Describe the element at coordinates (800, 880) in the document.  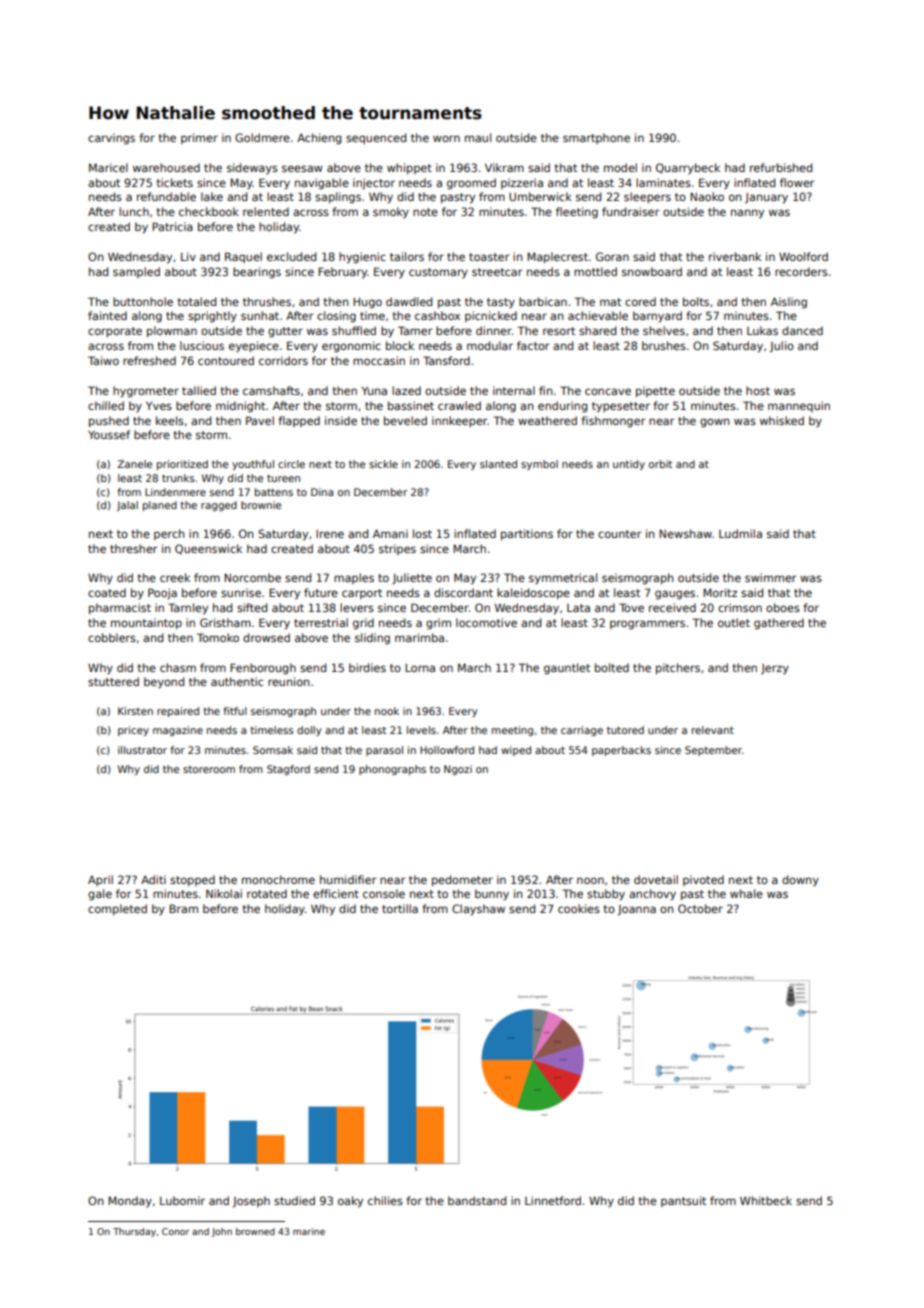
I see `downy` at that location.
